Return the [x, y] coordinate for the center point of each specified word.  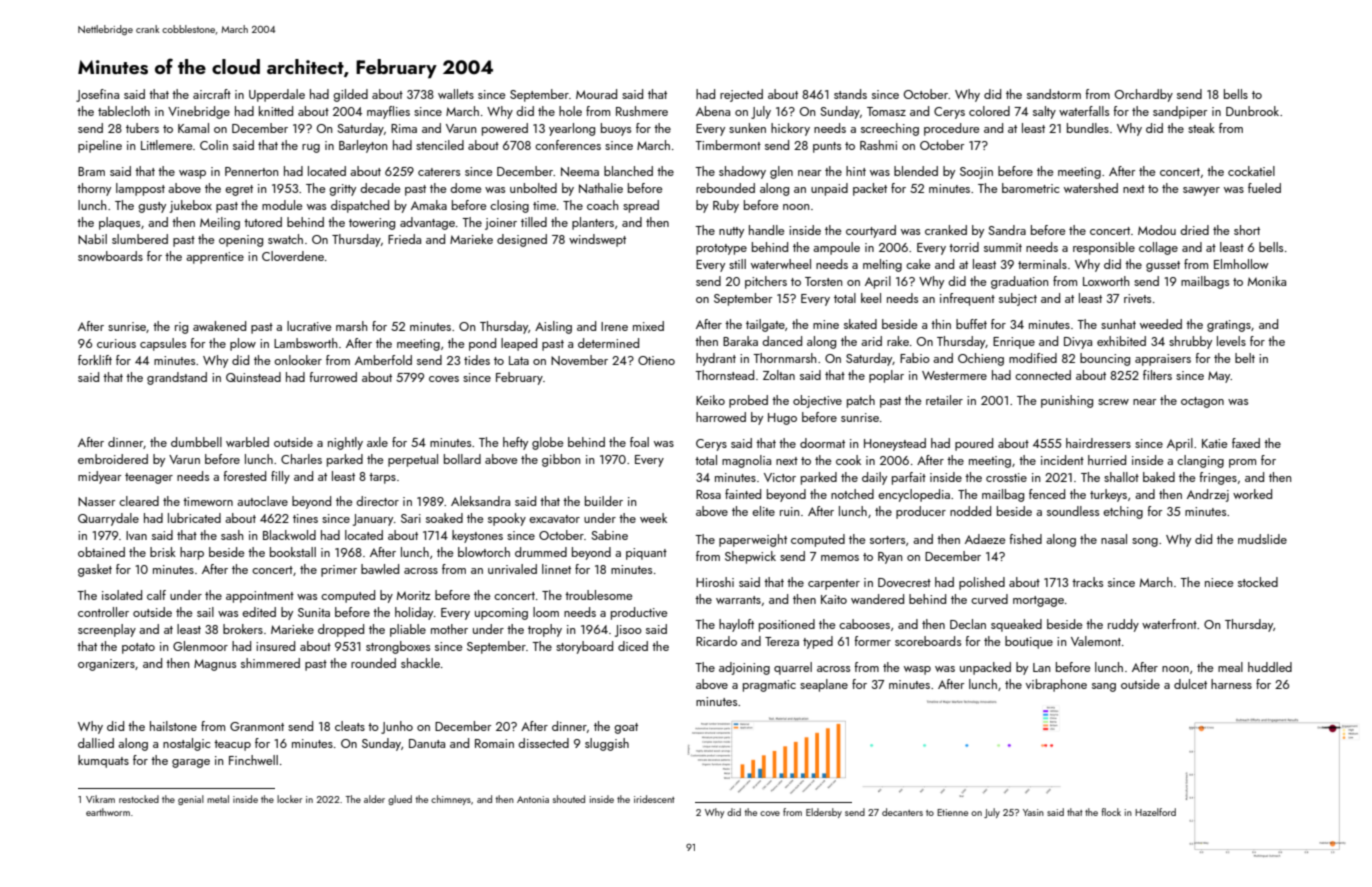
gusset [1163, 266]
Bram [91, 171]
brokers [243, 629]
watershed [1091, 188]
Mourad [596, 94]
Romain [494, 743]
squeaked [1016, 625]
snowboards [110, 256]
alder [374, 799]
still [737, 264]
